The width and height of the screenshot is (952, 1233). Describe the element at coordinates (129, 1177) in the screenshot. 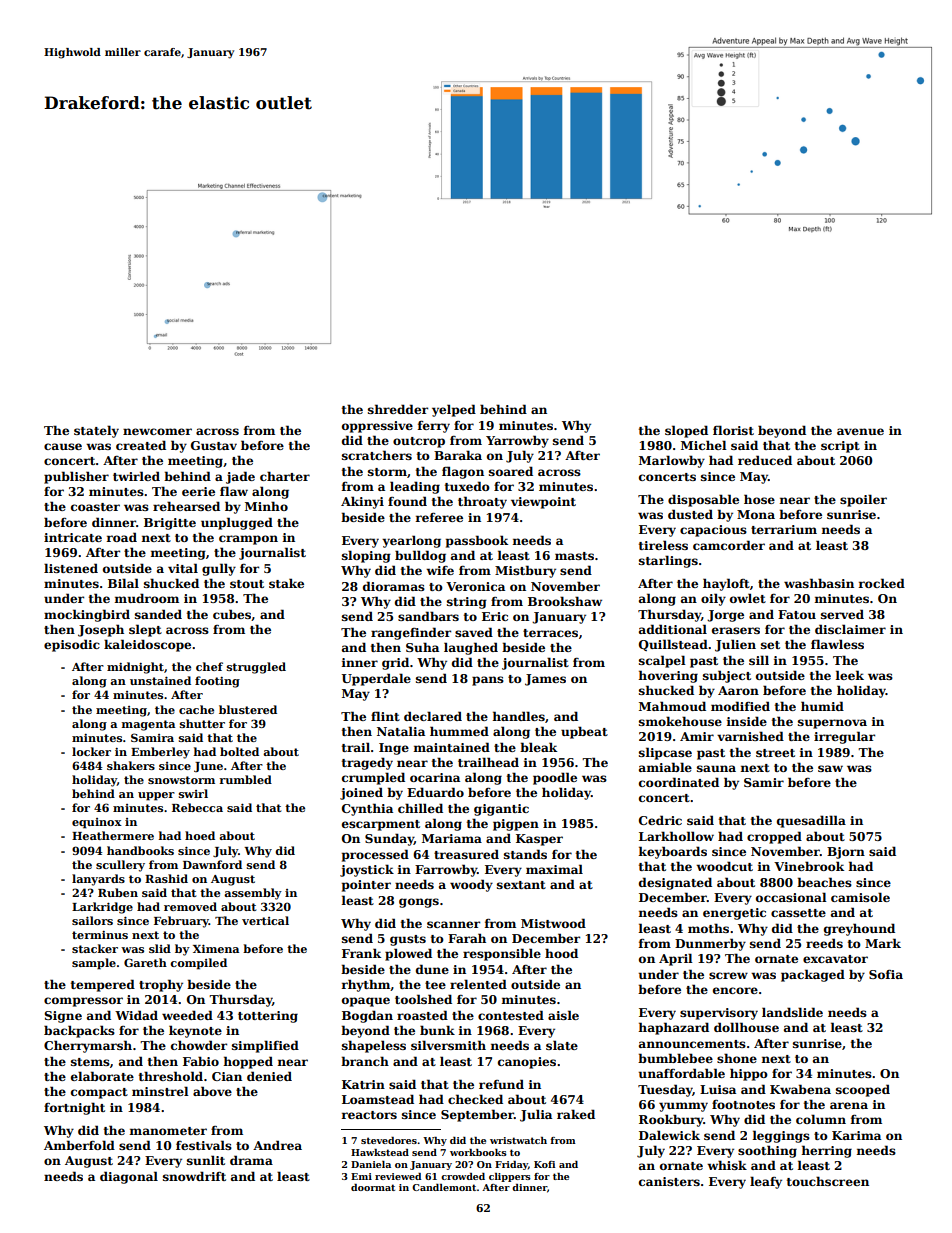

I see `diagonal` at that location.
